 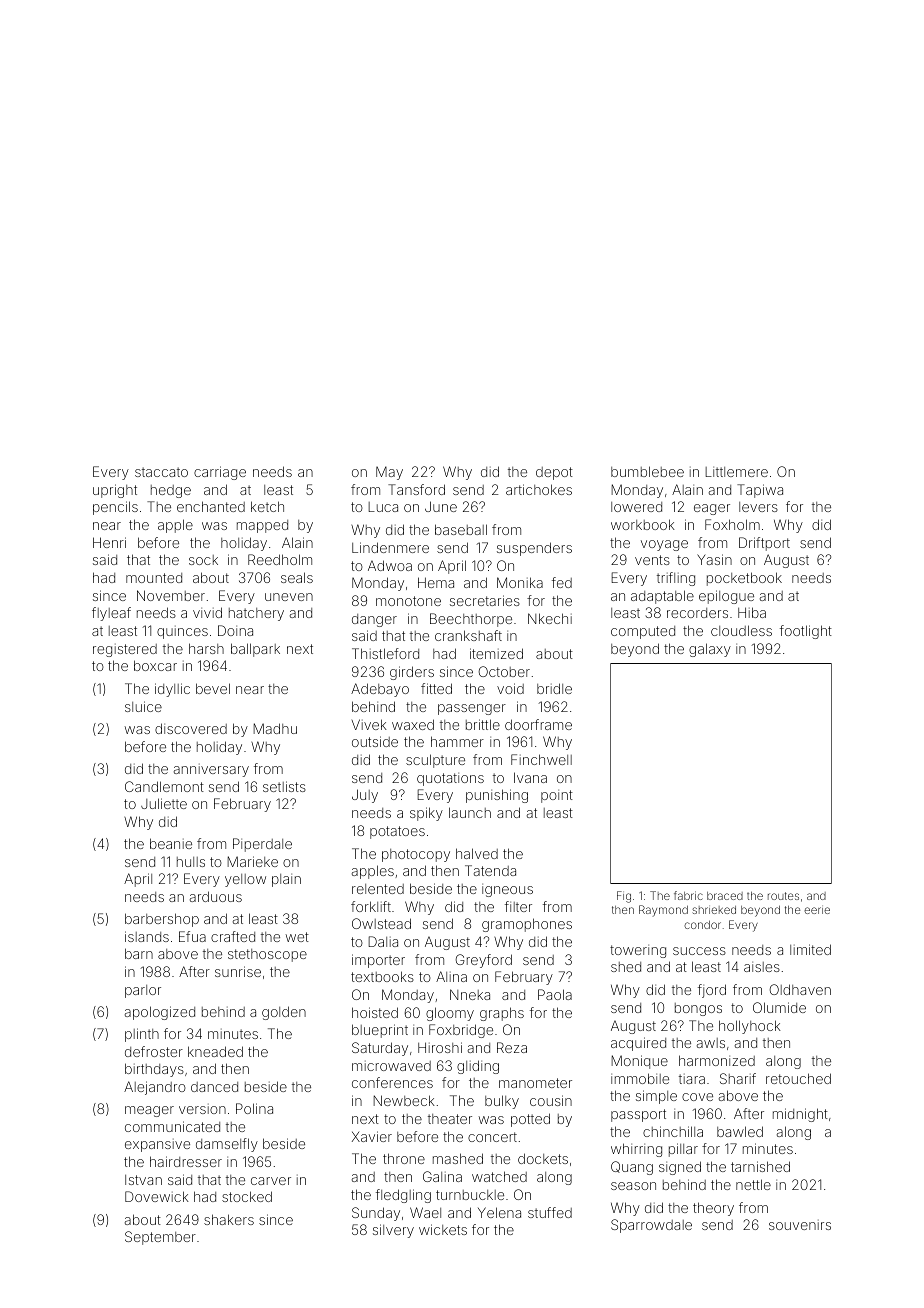 What do you see at coordinates (416, 855) in the screenshot?
I see `photocopy` at bounding box center [416, 855].
